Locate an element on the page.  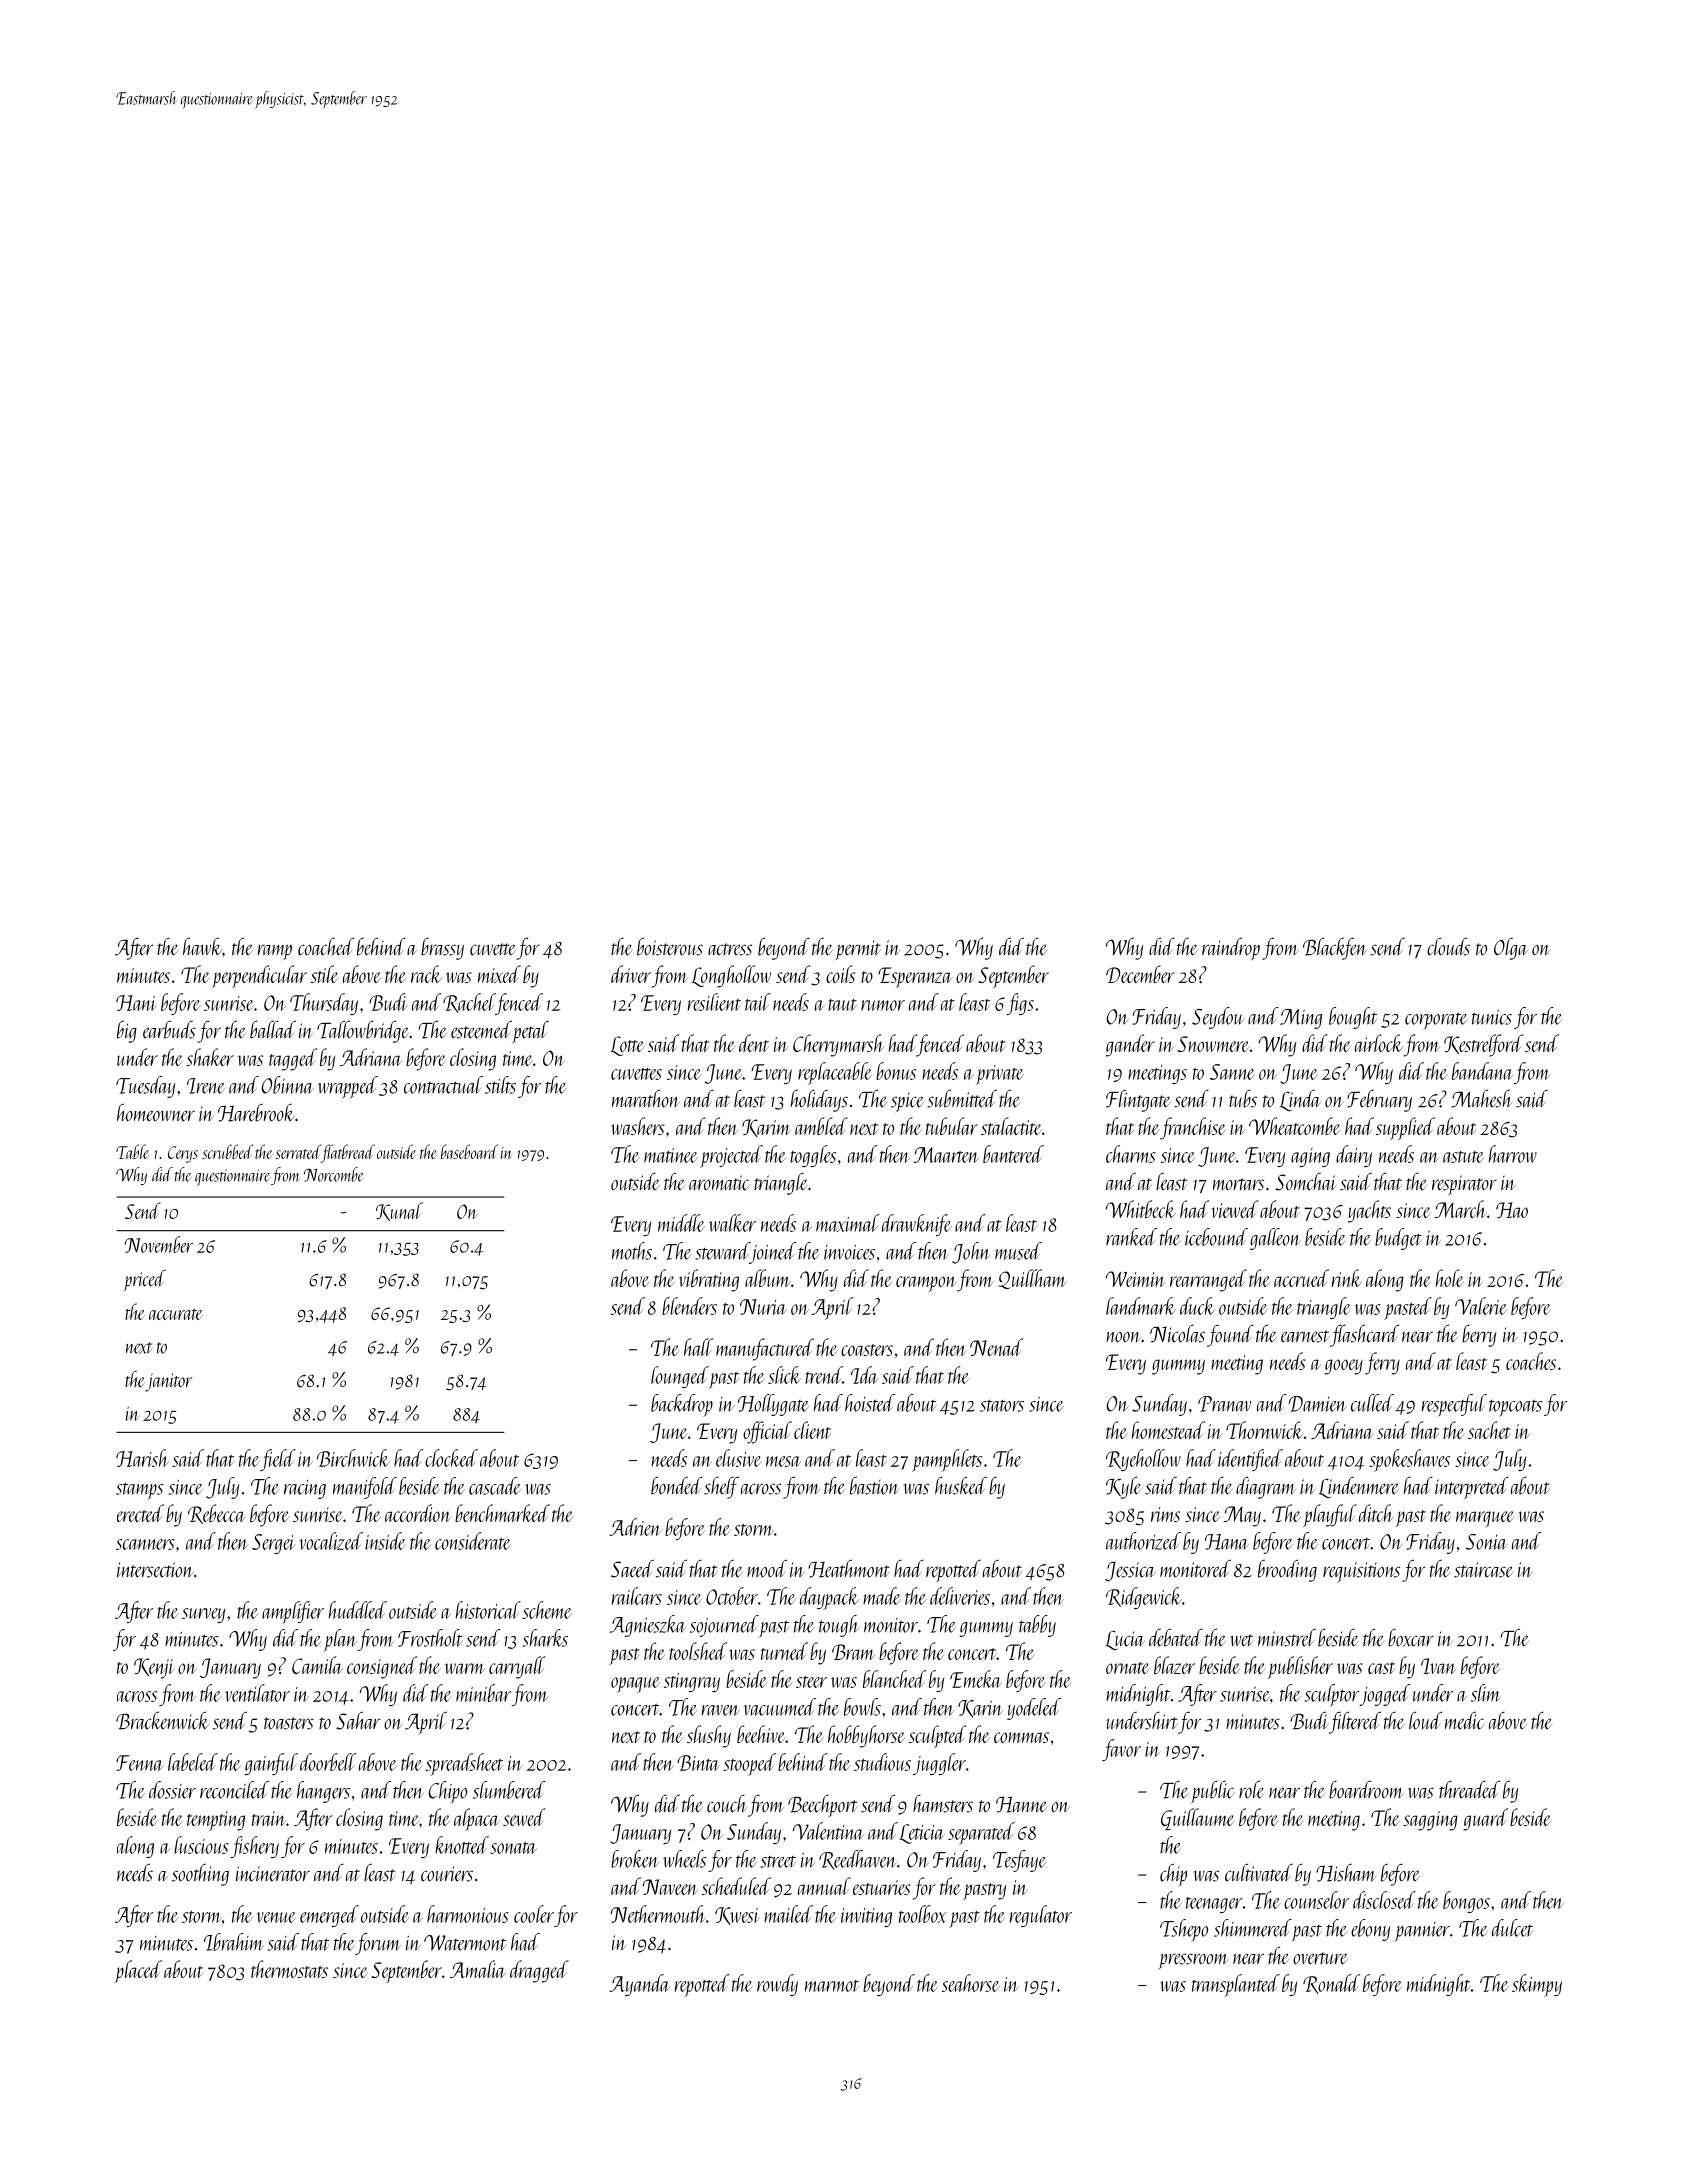
hawk is located at coordinates (202, 946).
